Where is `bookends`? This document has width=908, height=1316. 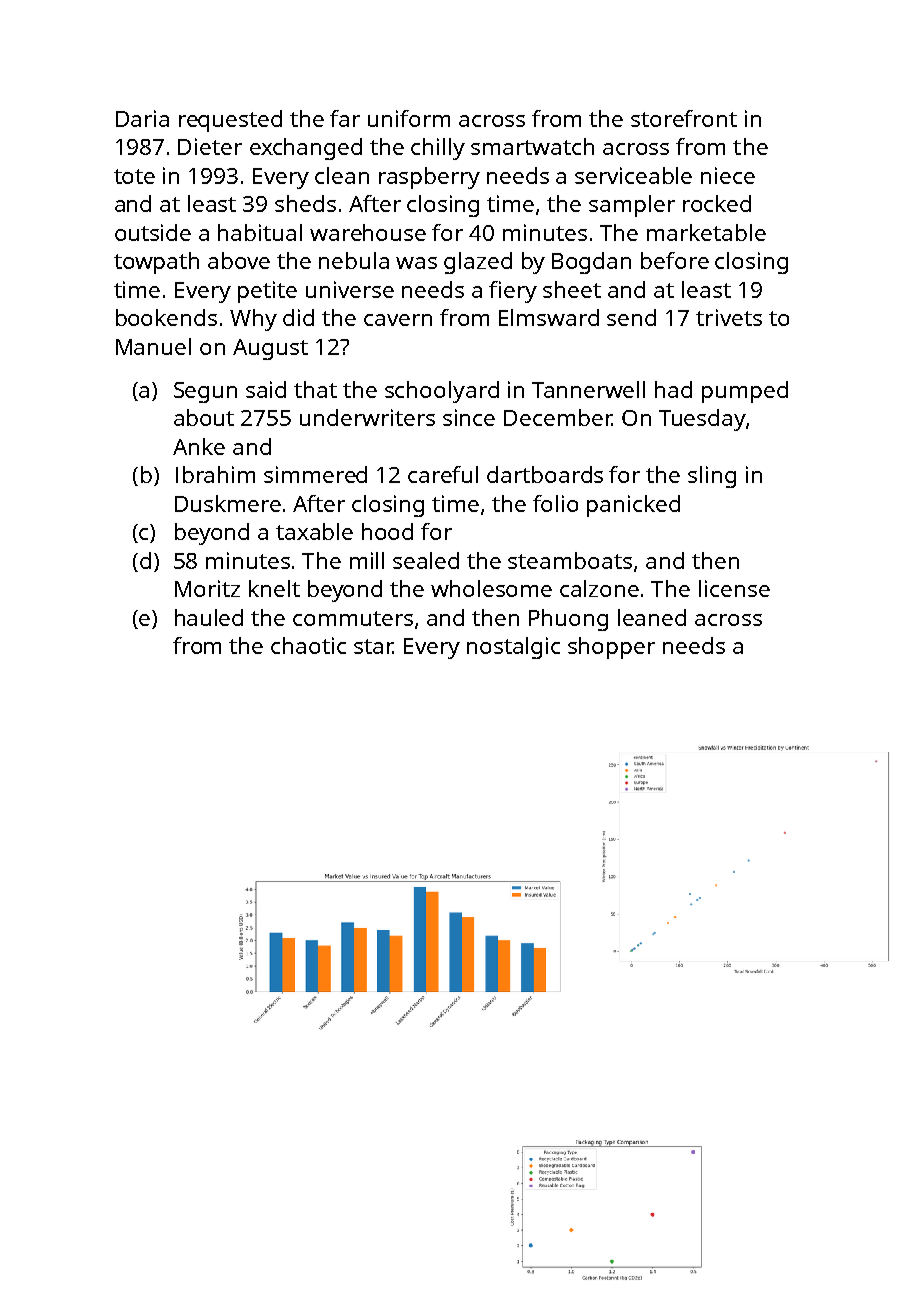
bookends is located at coordinates (166, 317).
